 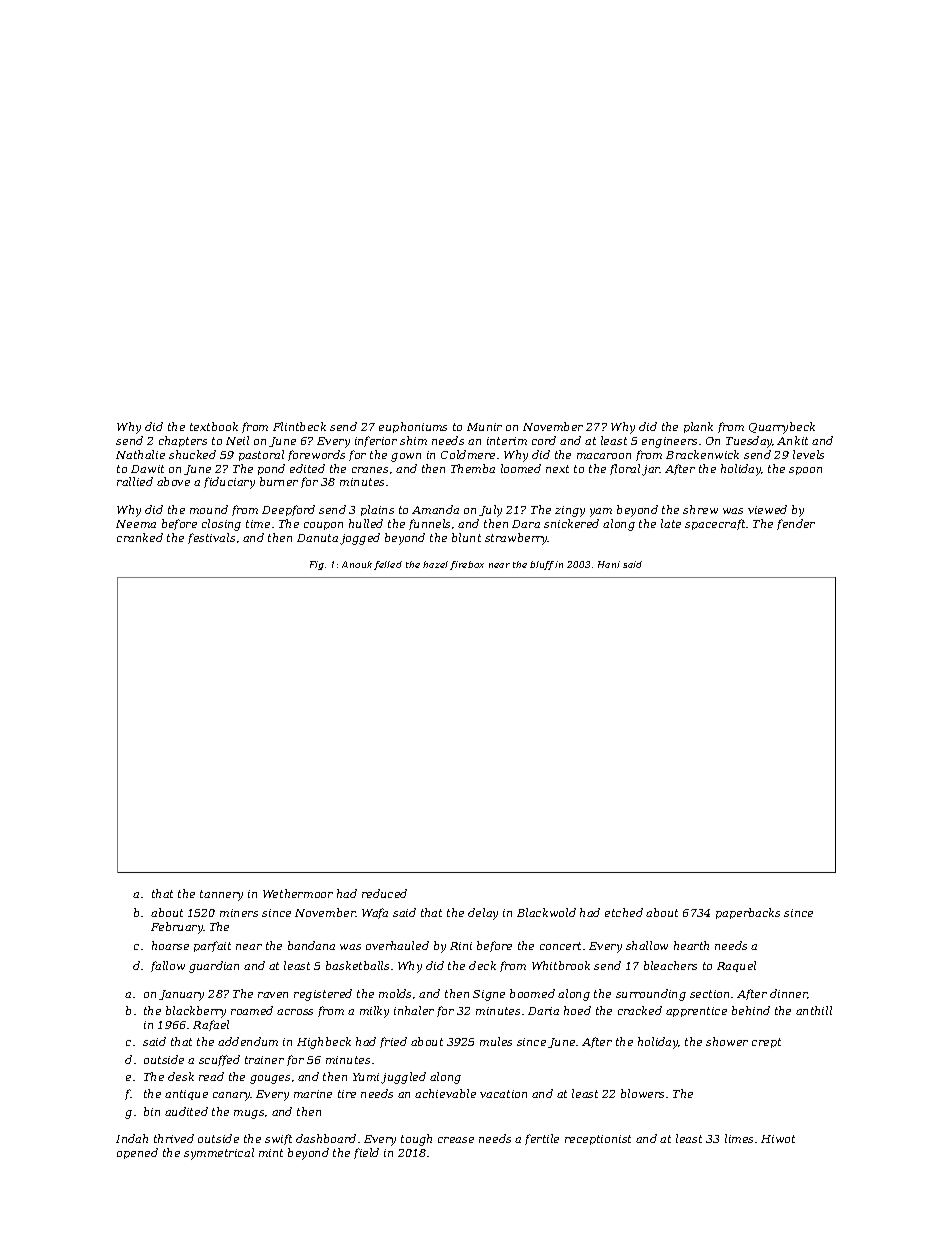 I want to click on euphoniums, so click(x=413, y=427).
